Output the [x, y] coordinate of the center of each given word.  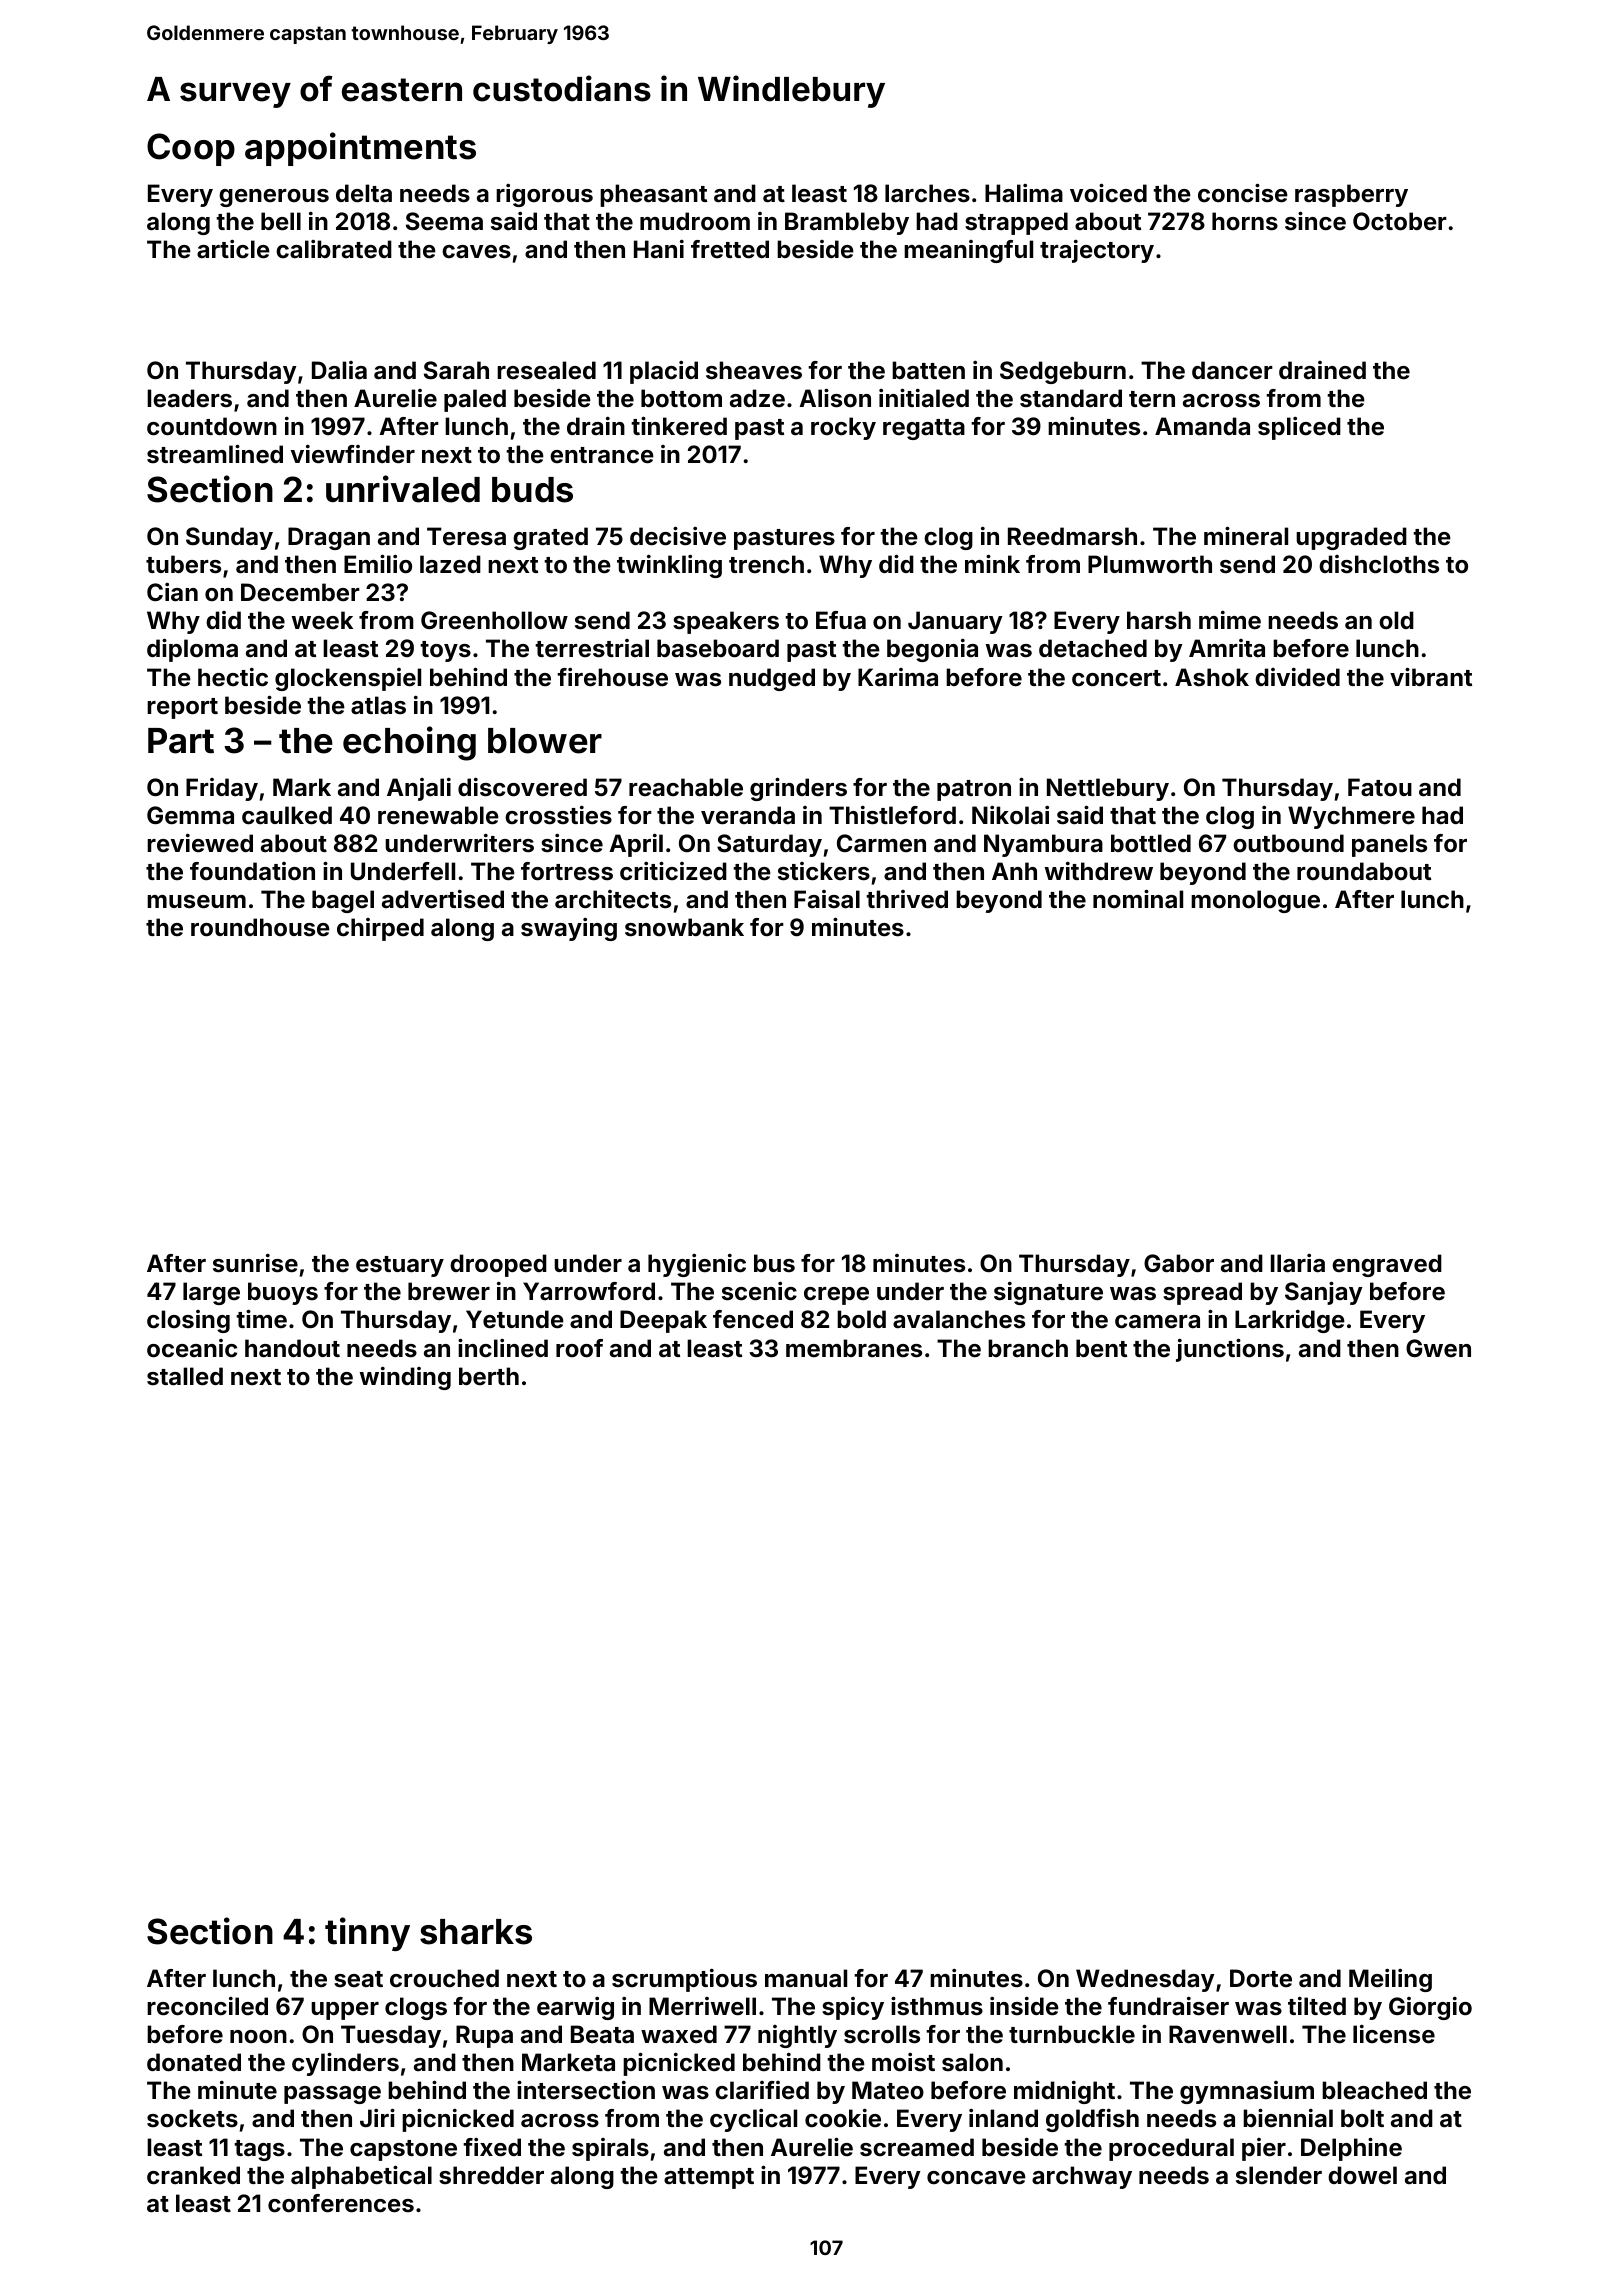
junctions [1230, 1350]
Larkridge [1290, 1321]
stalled [185, 1376]
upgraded [1351, 538]
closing [188, 1321]
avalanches [959, 1319]
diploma [192, 650]
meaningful [968, 251]
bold [861, 1319]
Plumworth [1150, 564]
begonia [932, 650]
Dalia [339, 370]
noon [258, 2037]
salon [972, 2062]
